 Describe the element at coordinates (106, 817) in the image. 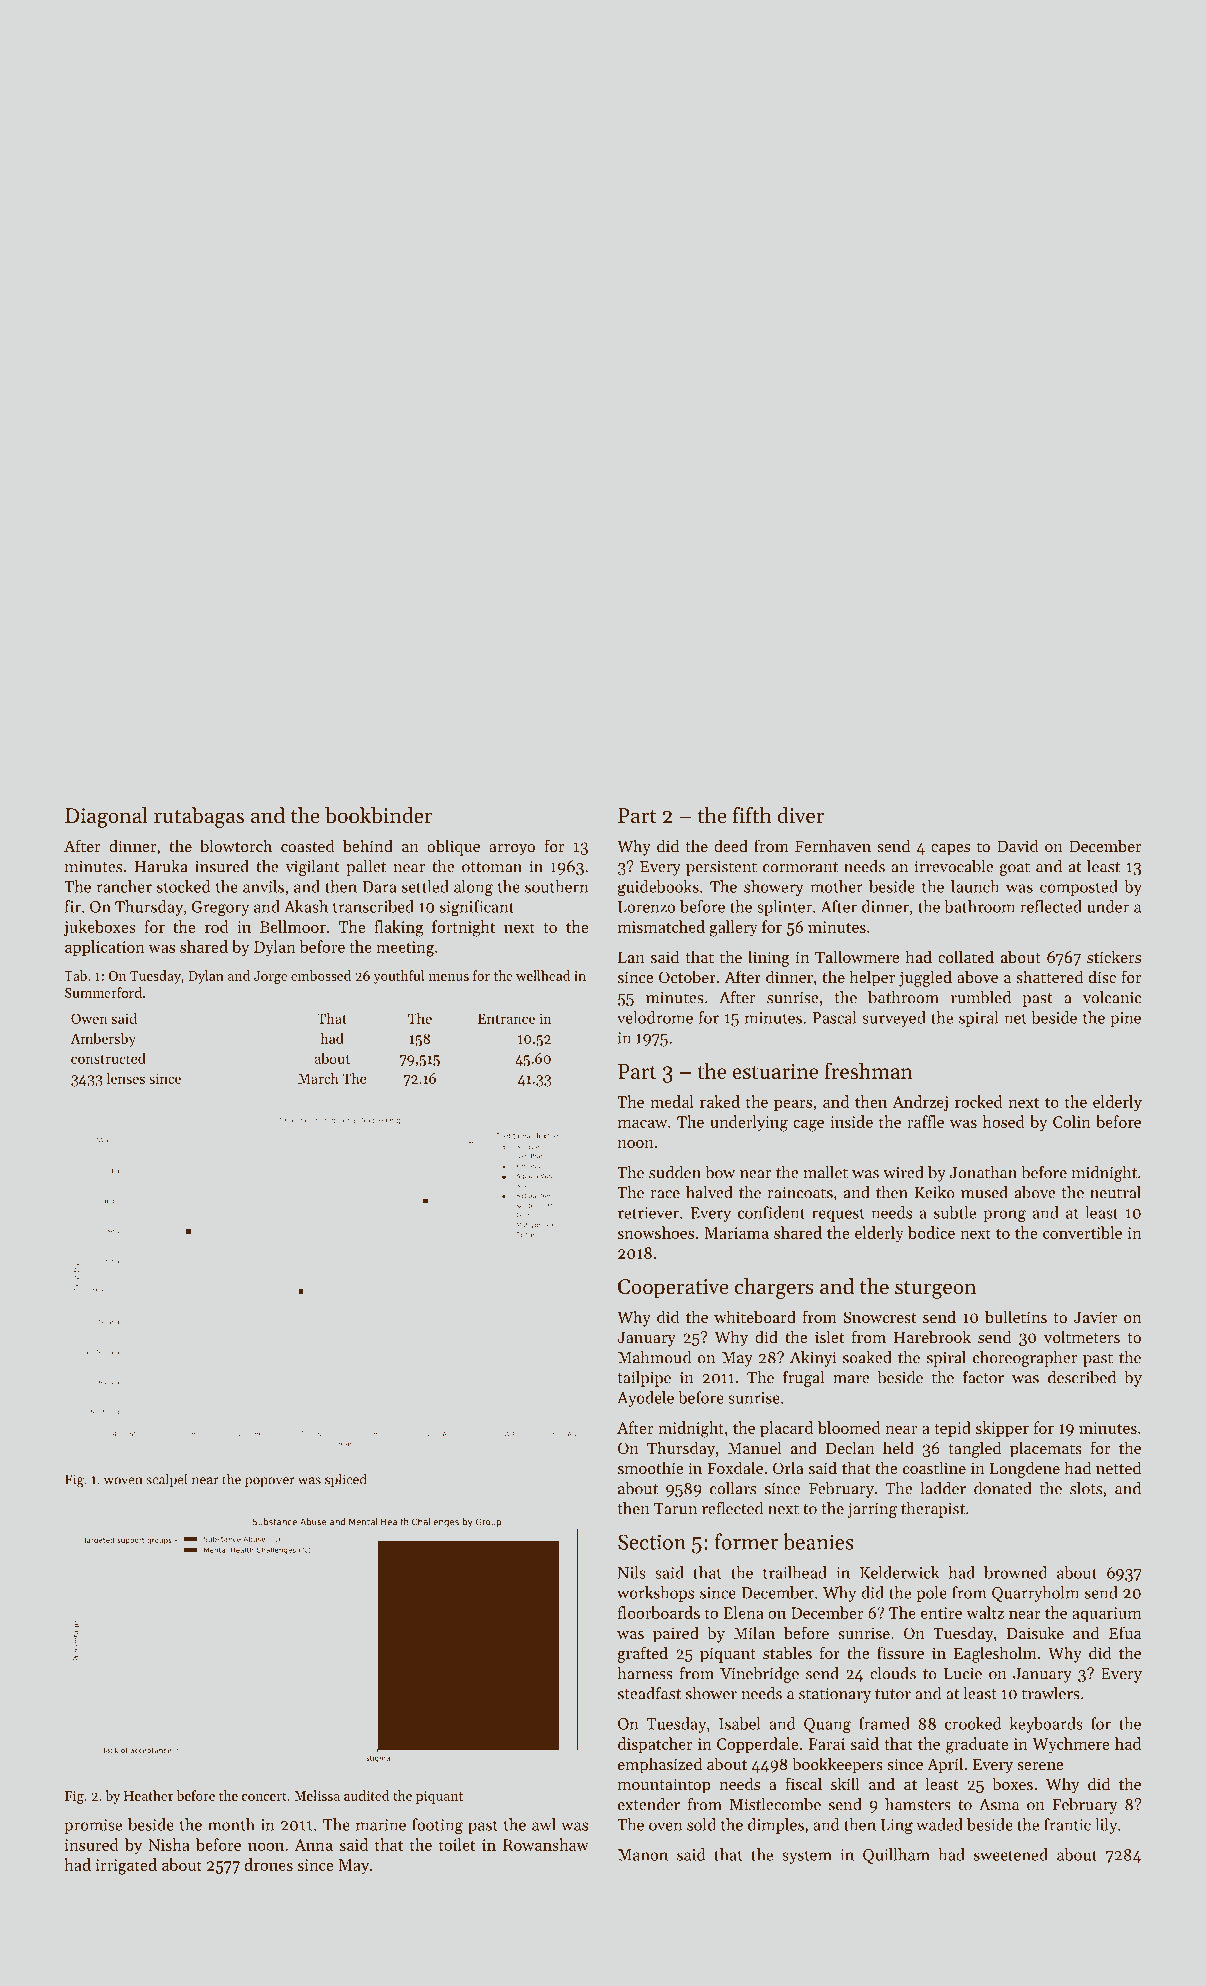

I see `Diagonal` at that location.
